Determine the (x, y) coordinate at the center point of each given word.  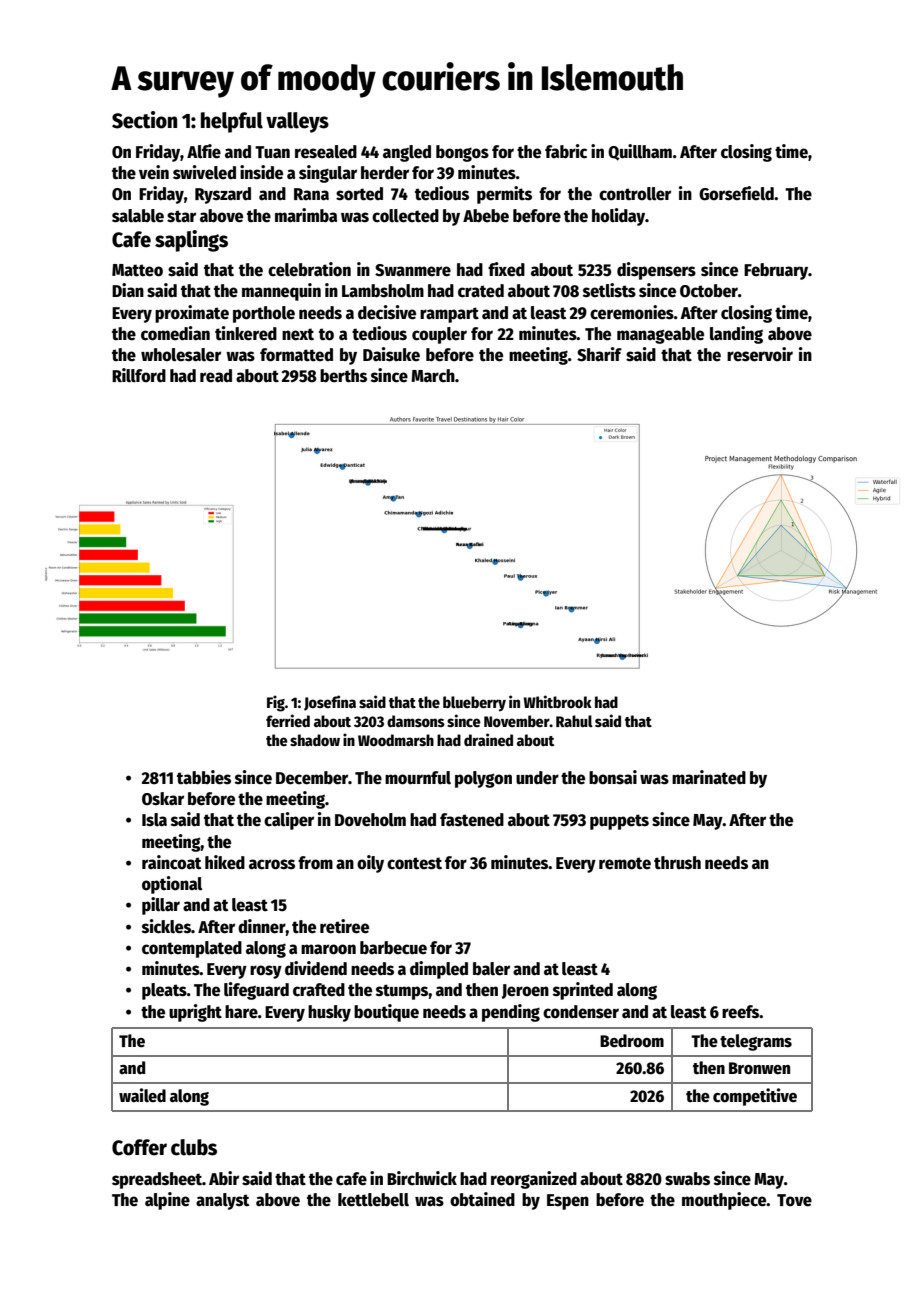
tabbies (204, 777)
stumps (402, 992)
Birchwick (422, 1178)
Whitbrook (558, 701)
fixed (506, 269)
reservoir (760, 354)
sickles (166, 926)
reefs (741, 1012)
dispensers (656, 271)
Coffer (139, 1147)
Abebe (486, 216)
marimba (306, 215)
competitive (755, 1097)
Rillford (139, 375)
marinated (709, 777)
